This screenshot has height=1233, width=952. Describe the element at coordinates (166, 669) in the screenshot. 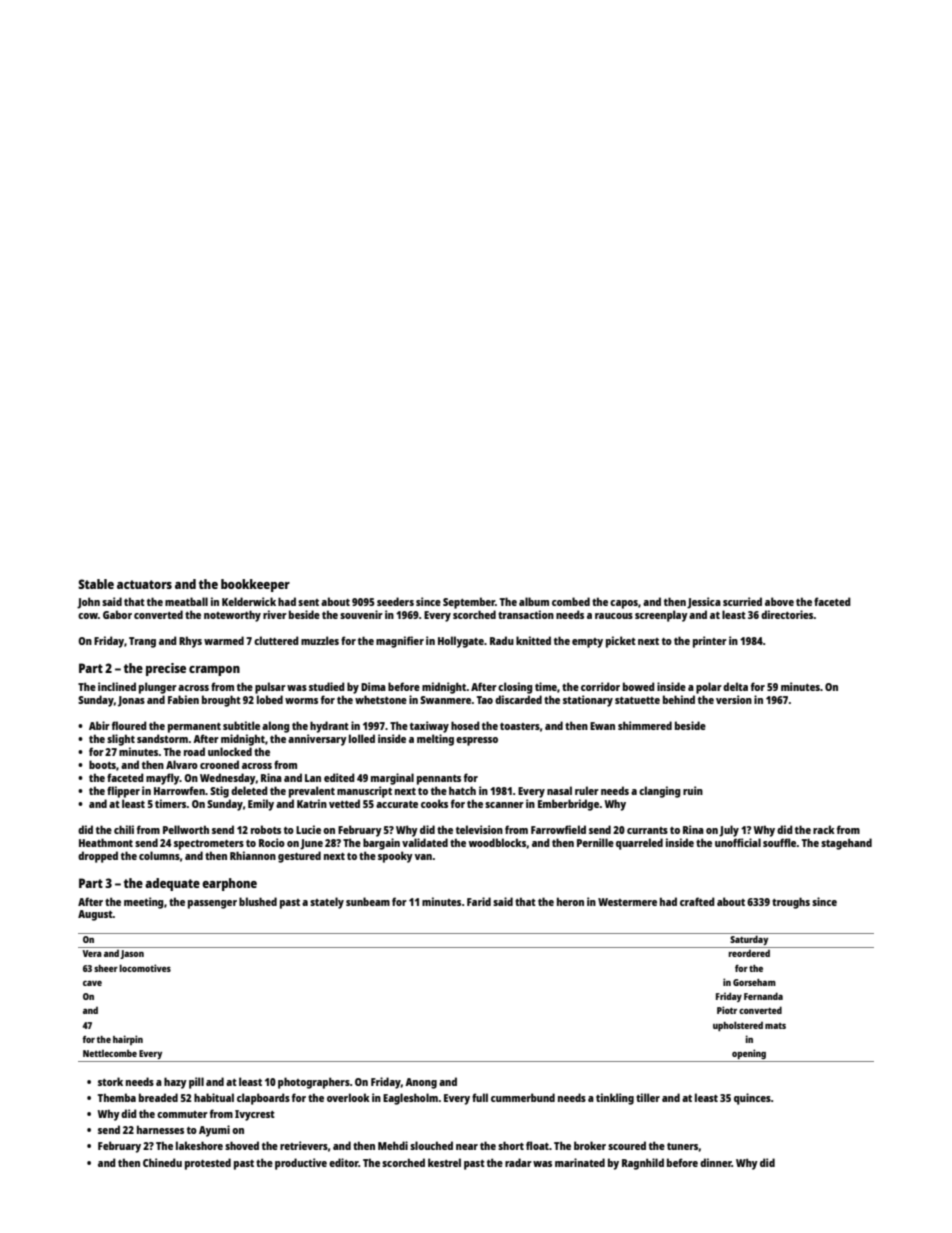

I see `precise` at that location.
